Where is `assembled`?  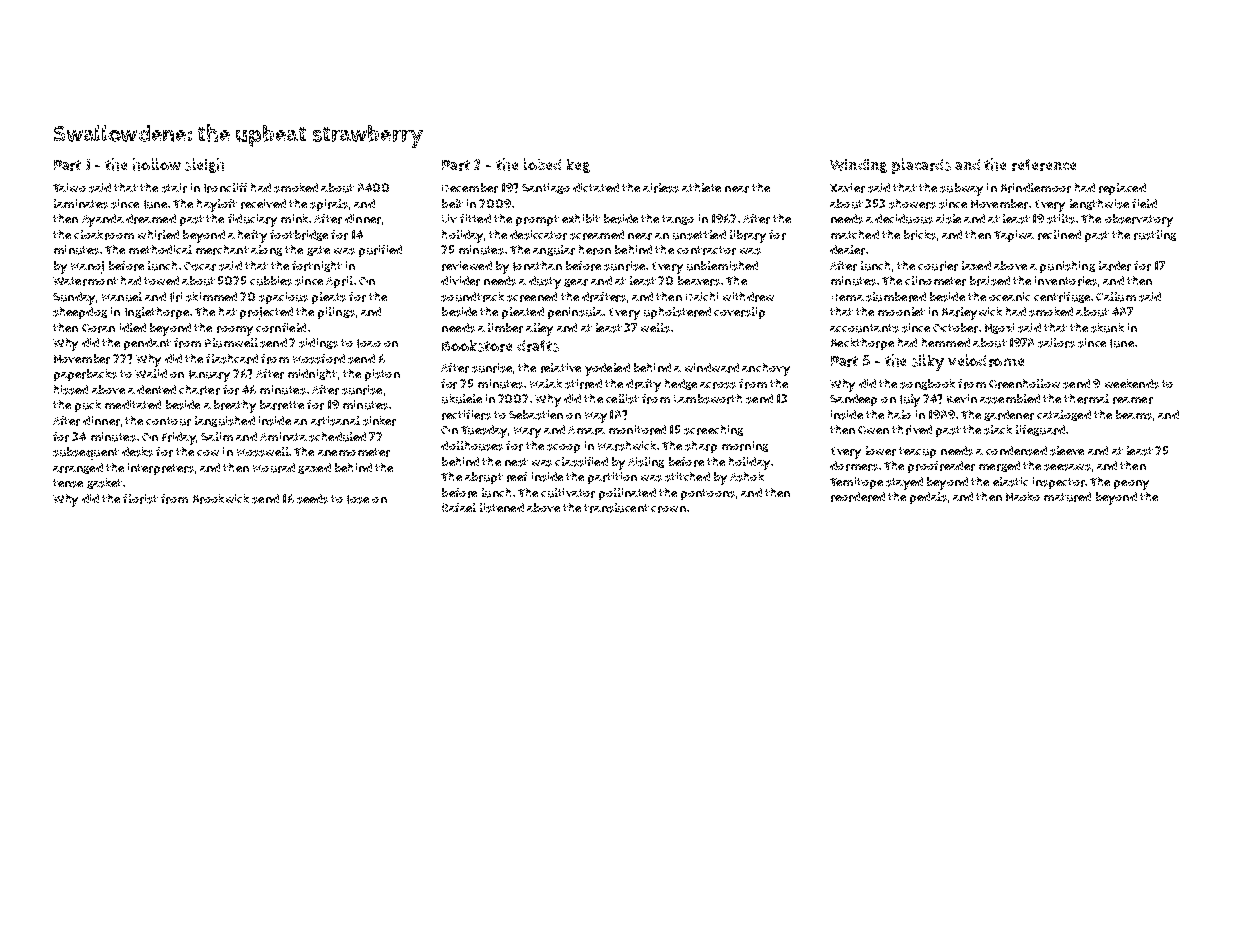
assembled is located at coordinates (1010, 399).
